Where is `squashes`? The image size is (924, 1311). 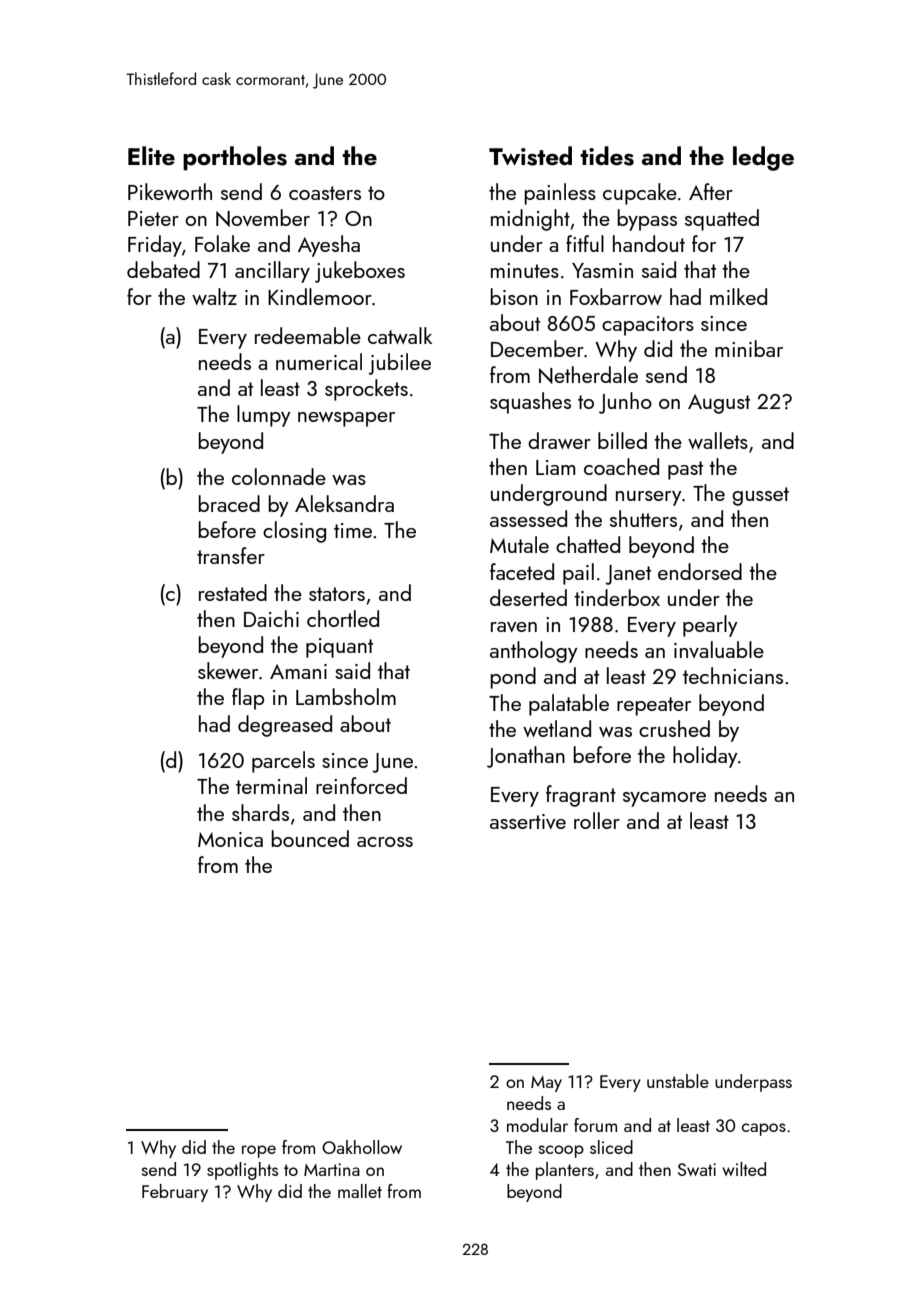 squashes is located at coordinates (530, 403).
